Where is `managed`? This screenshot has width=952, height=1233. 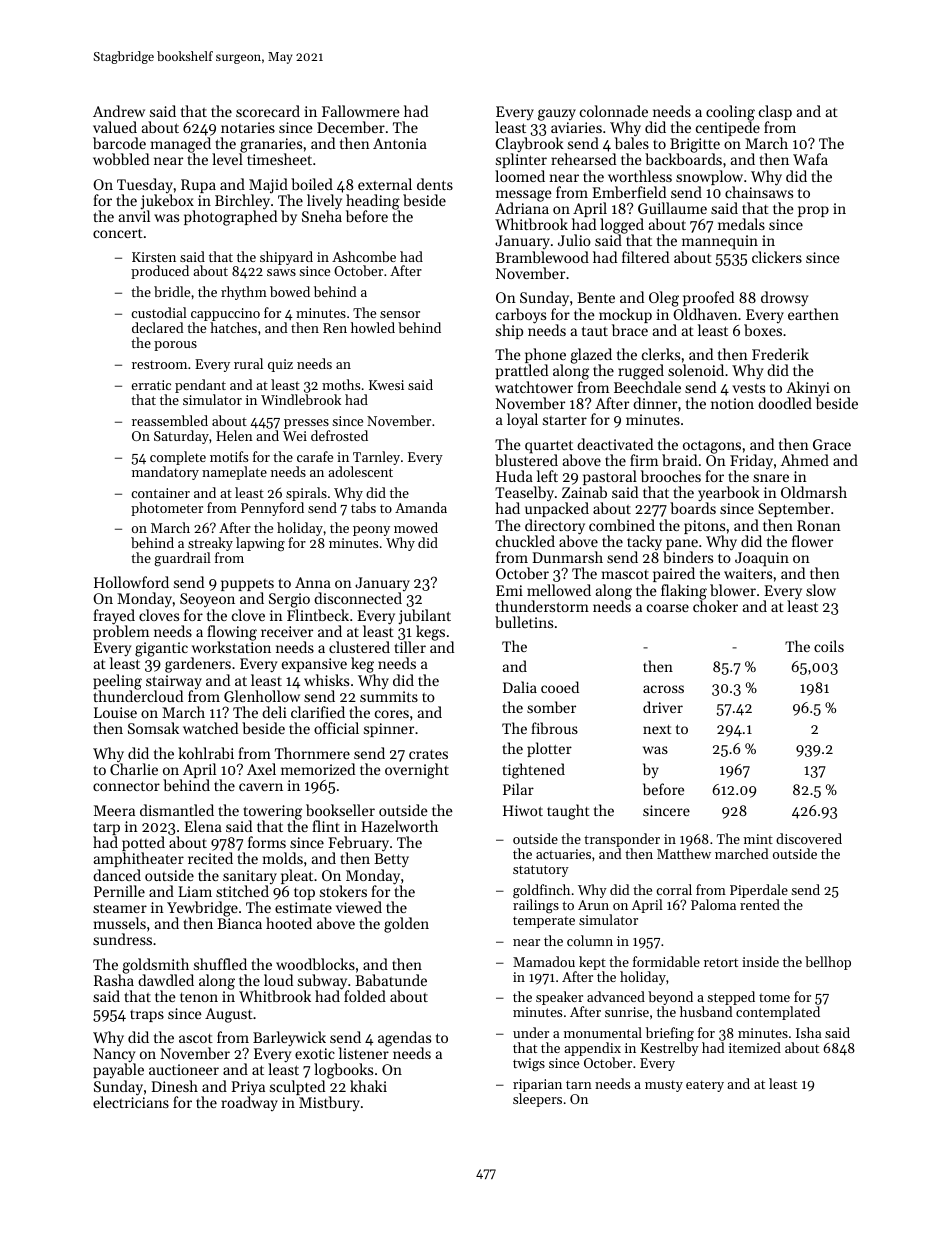 managed is located at coordinates (182, 145).
